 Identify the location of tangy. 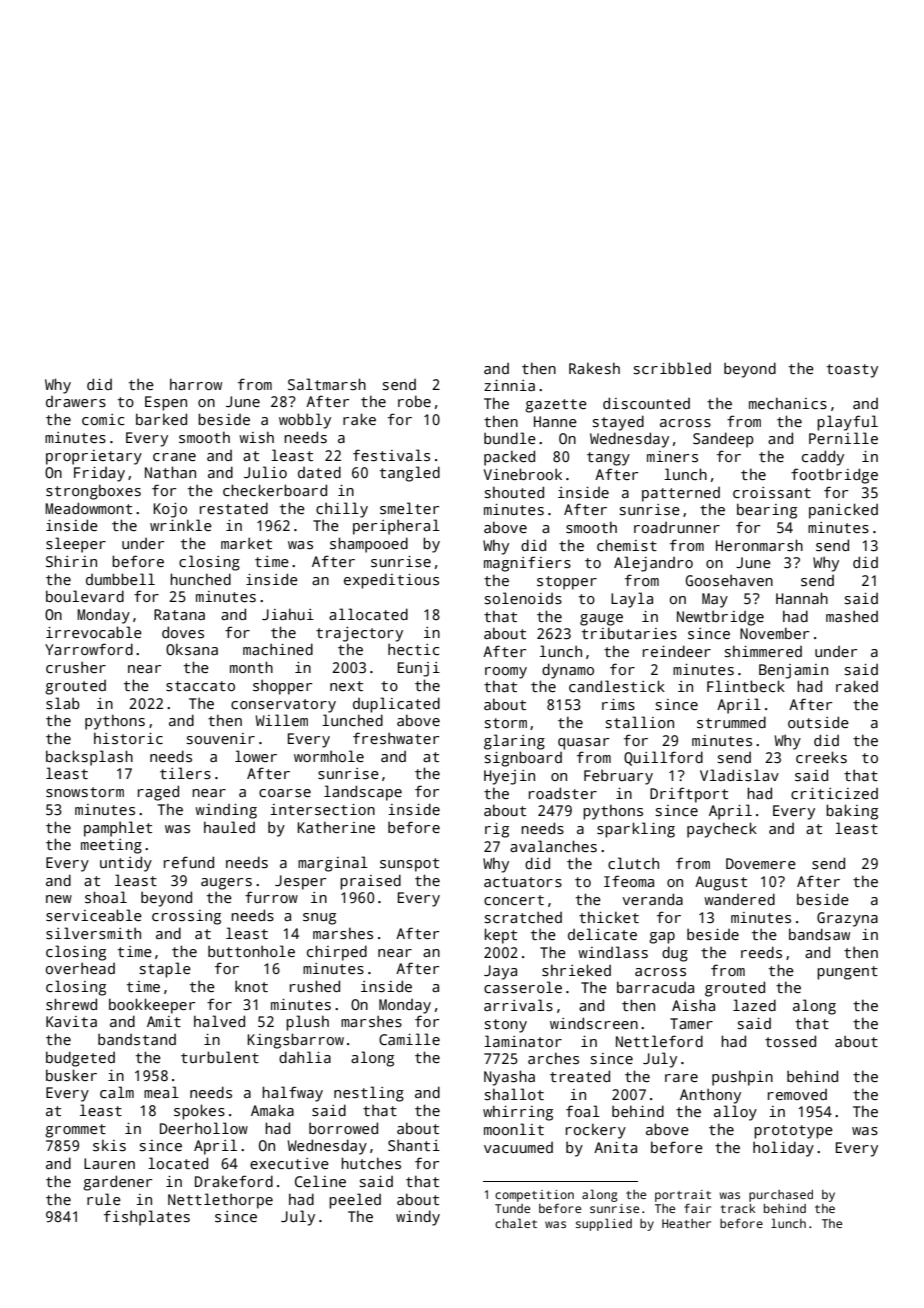
(608, 459).
